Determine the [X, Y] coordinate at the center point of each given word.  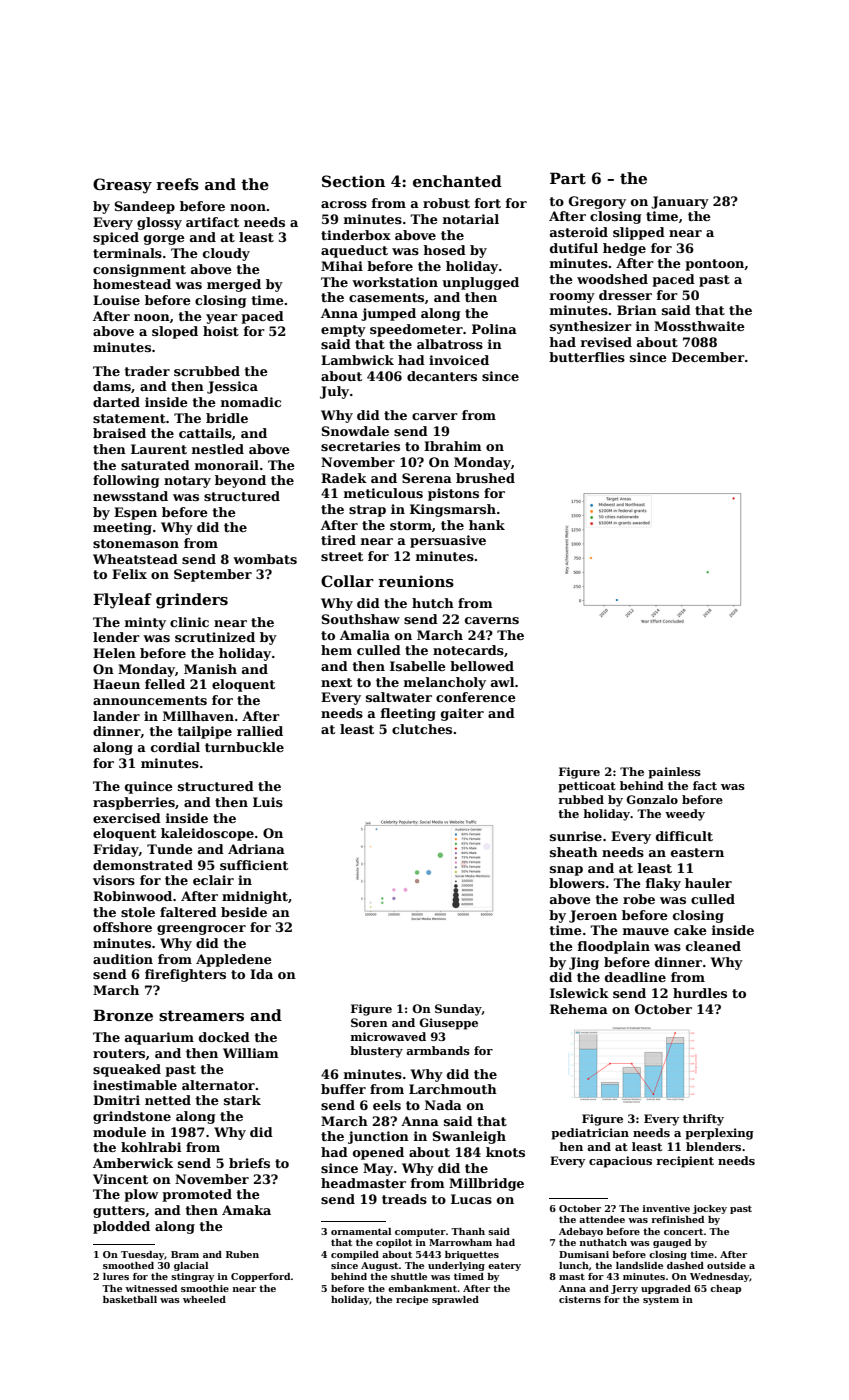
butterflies [587, 357]
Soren [369, 1022]
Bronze [123, 1015]
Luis [268, 802]
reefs [177, 184]
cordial [175, 747]
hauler [708, 883]
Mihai [342, 266]
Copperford [261, 1277]
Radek [344, 478]
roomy [572, 298]
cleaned [713, 946]
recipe [412, 1300]
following [126, 481]
